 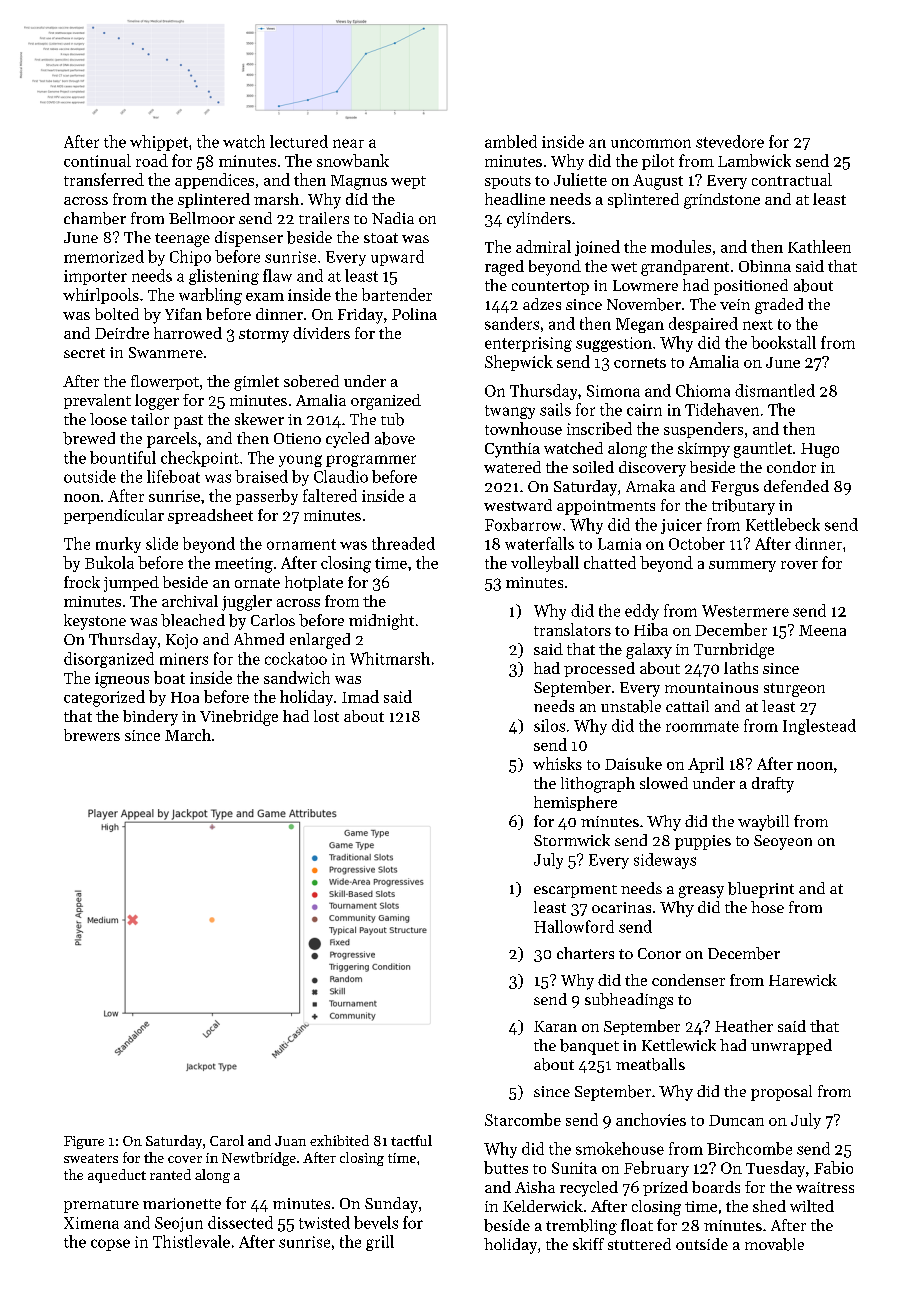 What do you see at coordinates (518, 505) in the page?
I see `westward` at bounding box center [518, 505].
